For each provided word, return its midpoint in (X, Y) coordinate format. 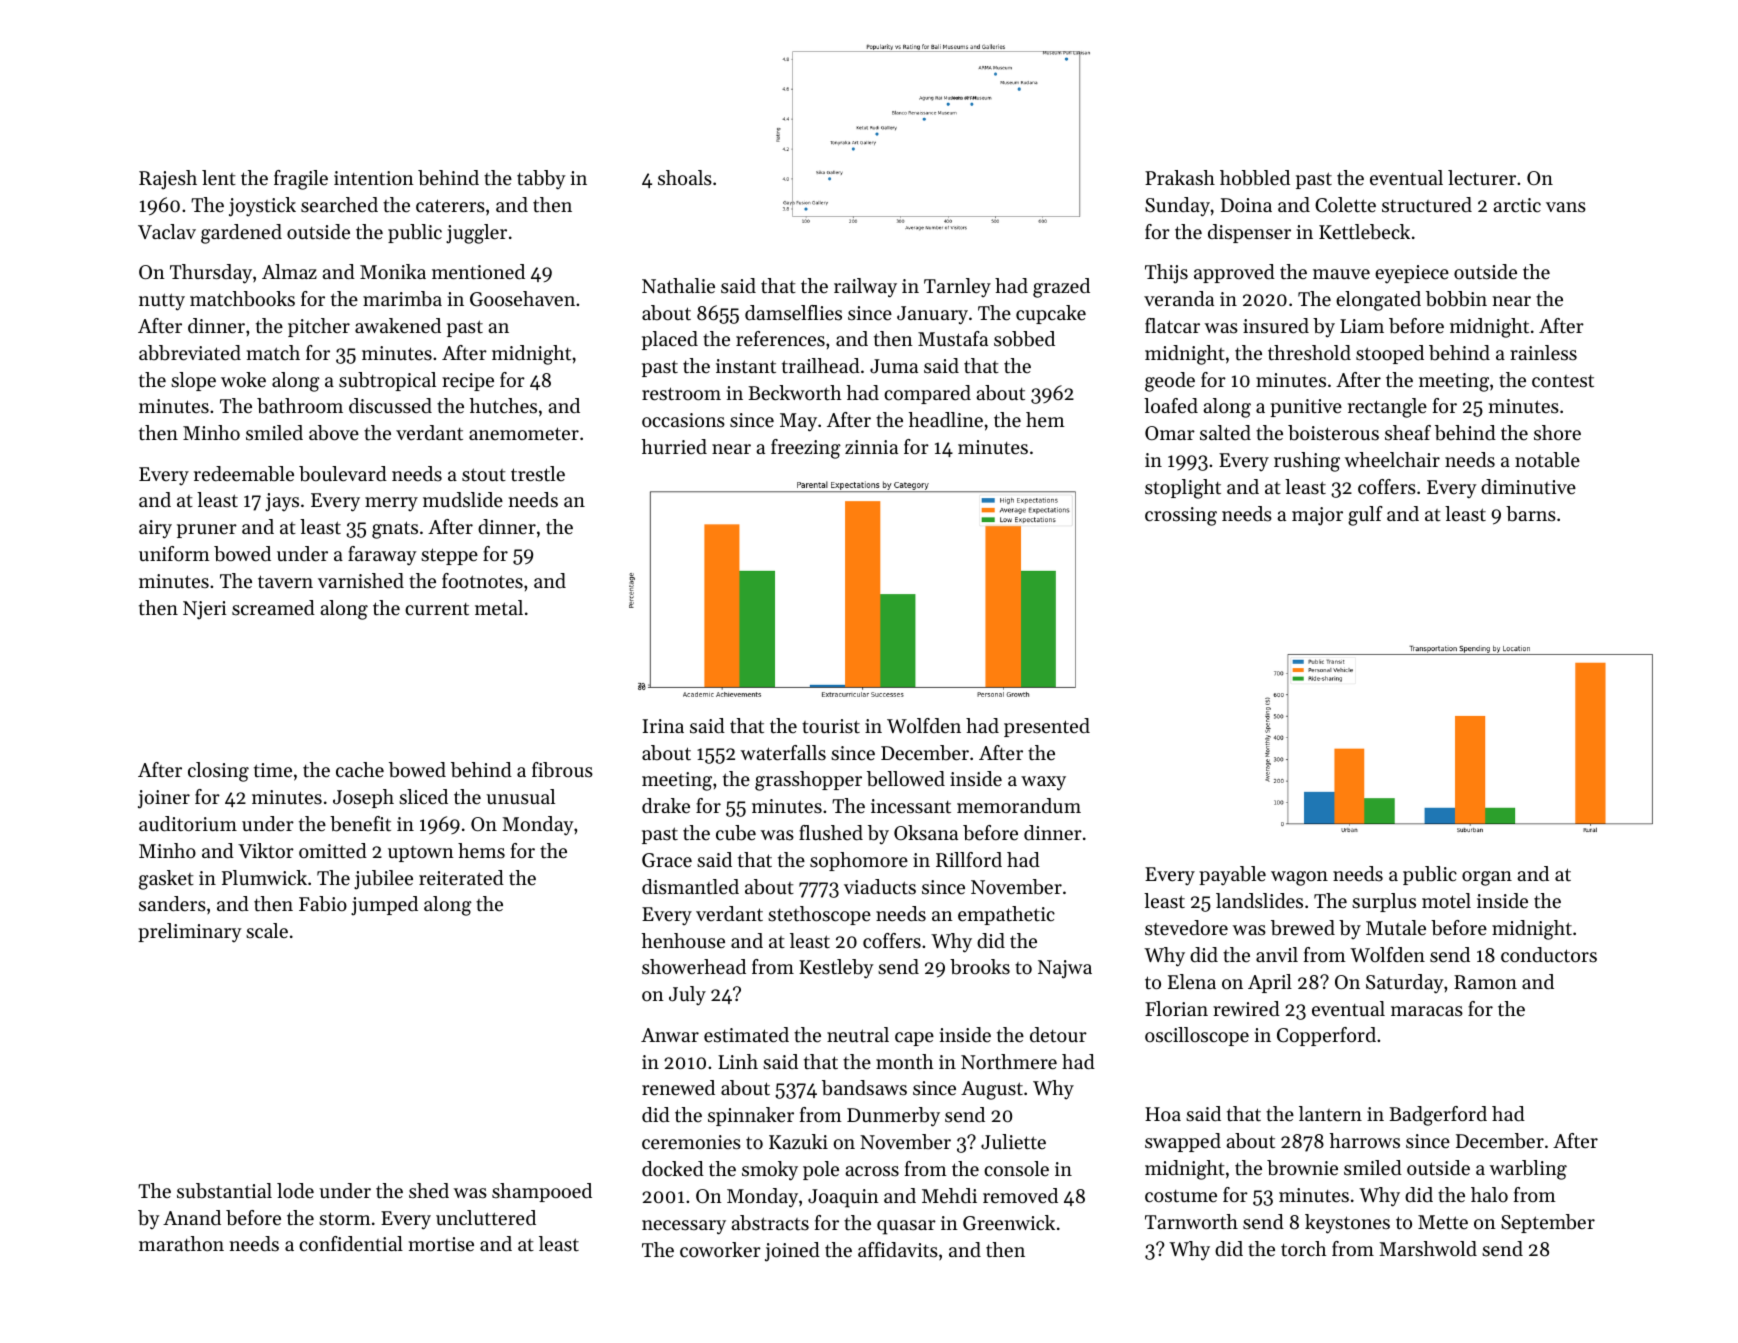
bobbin (1456, 299)
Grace (667, 860)
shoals (685, 178)
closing (218, 772)
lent (219, 177)
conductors (1549, 955)
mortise (441, 1244)
